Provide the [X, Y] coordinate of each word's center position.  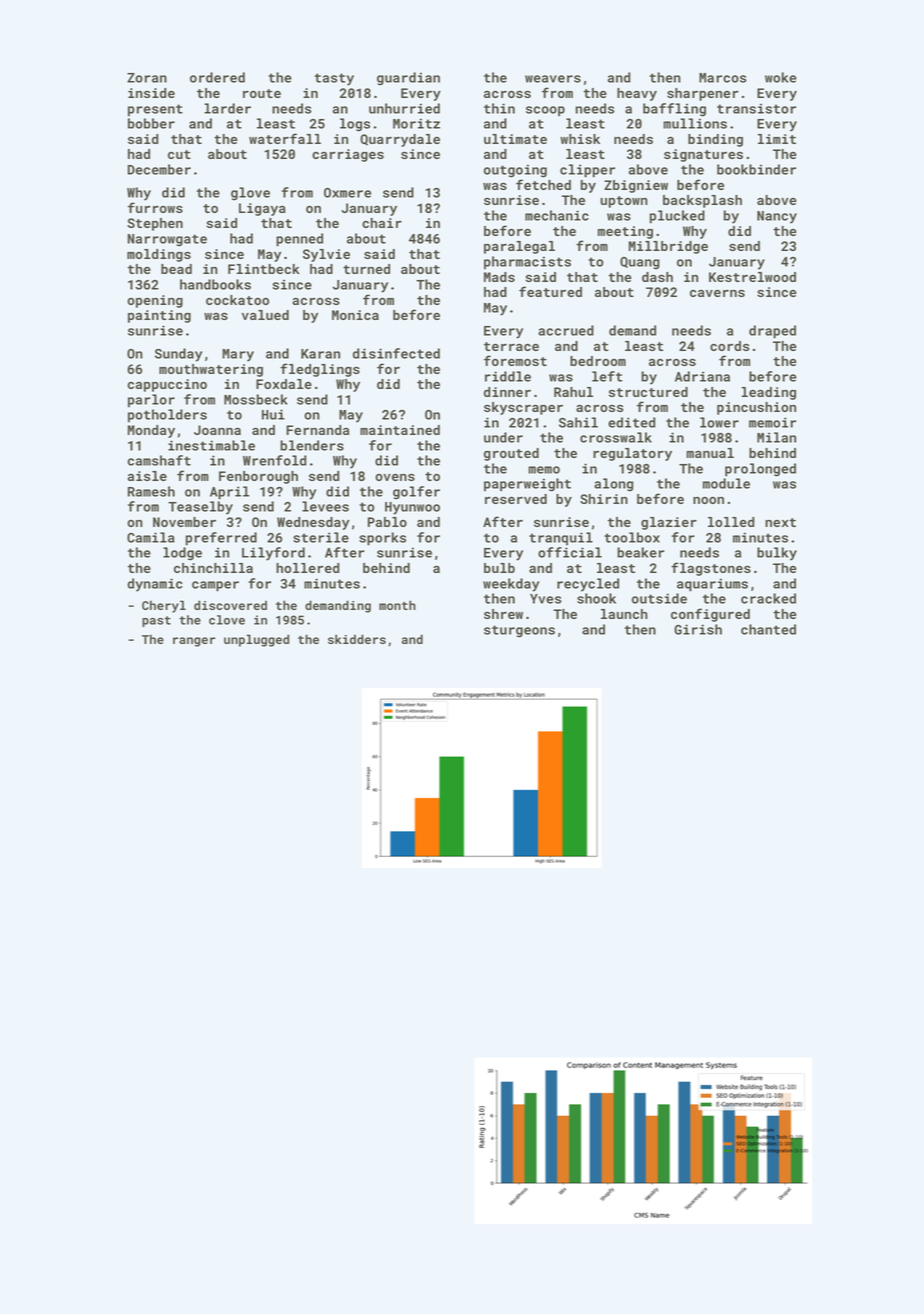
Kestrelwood [752, 277]
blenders [312, 445]
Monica [355, 315]
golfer [416, 493]
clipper [587, 171]
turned [366, 269]
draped [772, 332]
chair [382, 223]
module [726, 483]
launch [624, 614]
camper [215, 586]
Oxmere [347, 193]
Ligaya [262, 209]
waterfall [285, 138]
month [397, 605]
